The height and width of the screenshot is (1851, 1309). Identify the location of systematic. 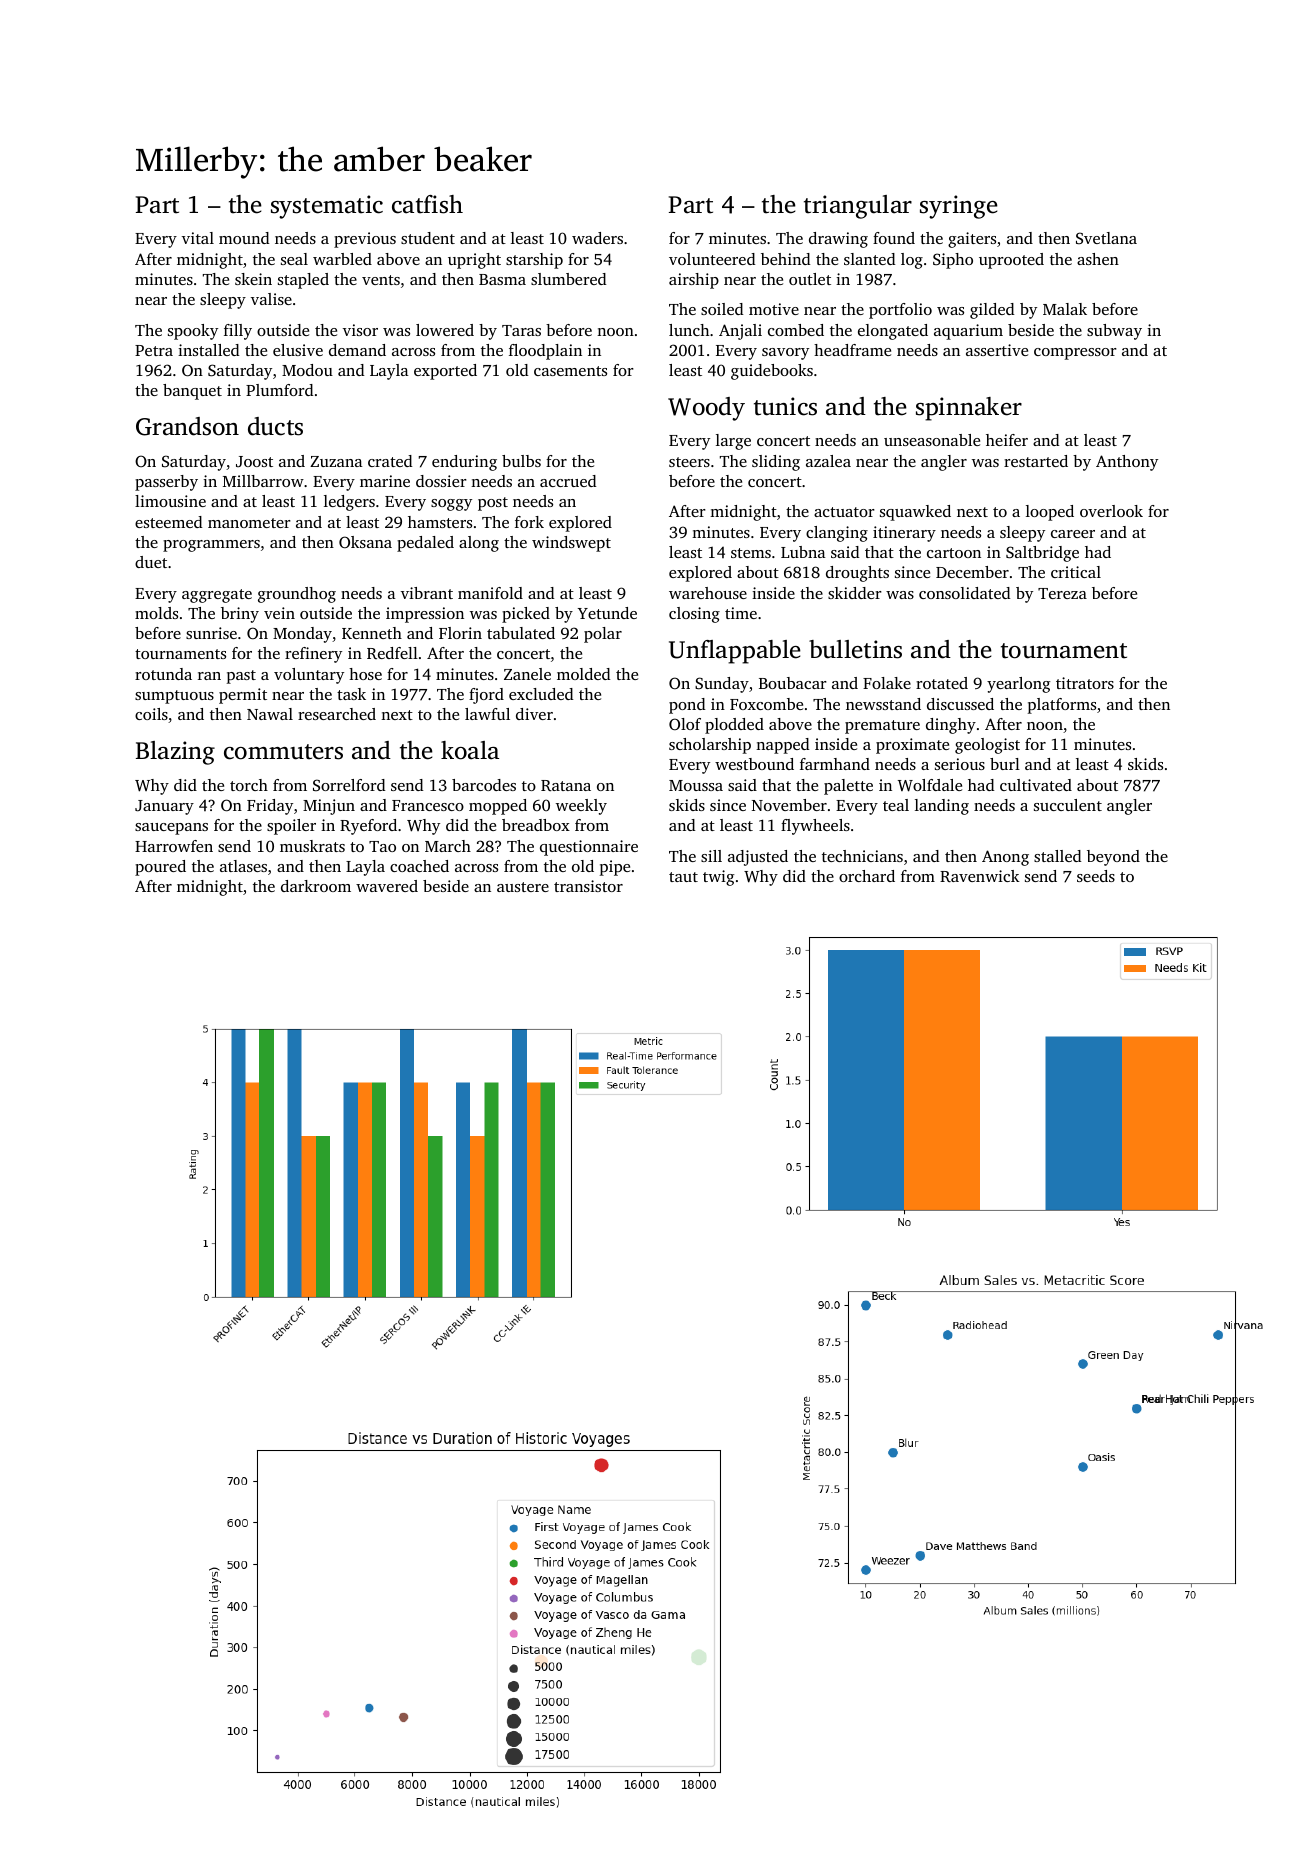
(327, 207).
